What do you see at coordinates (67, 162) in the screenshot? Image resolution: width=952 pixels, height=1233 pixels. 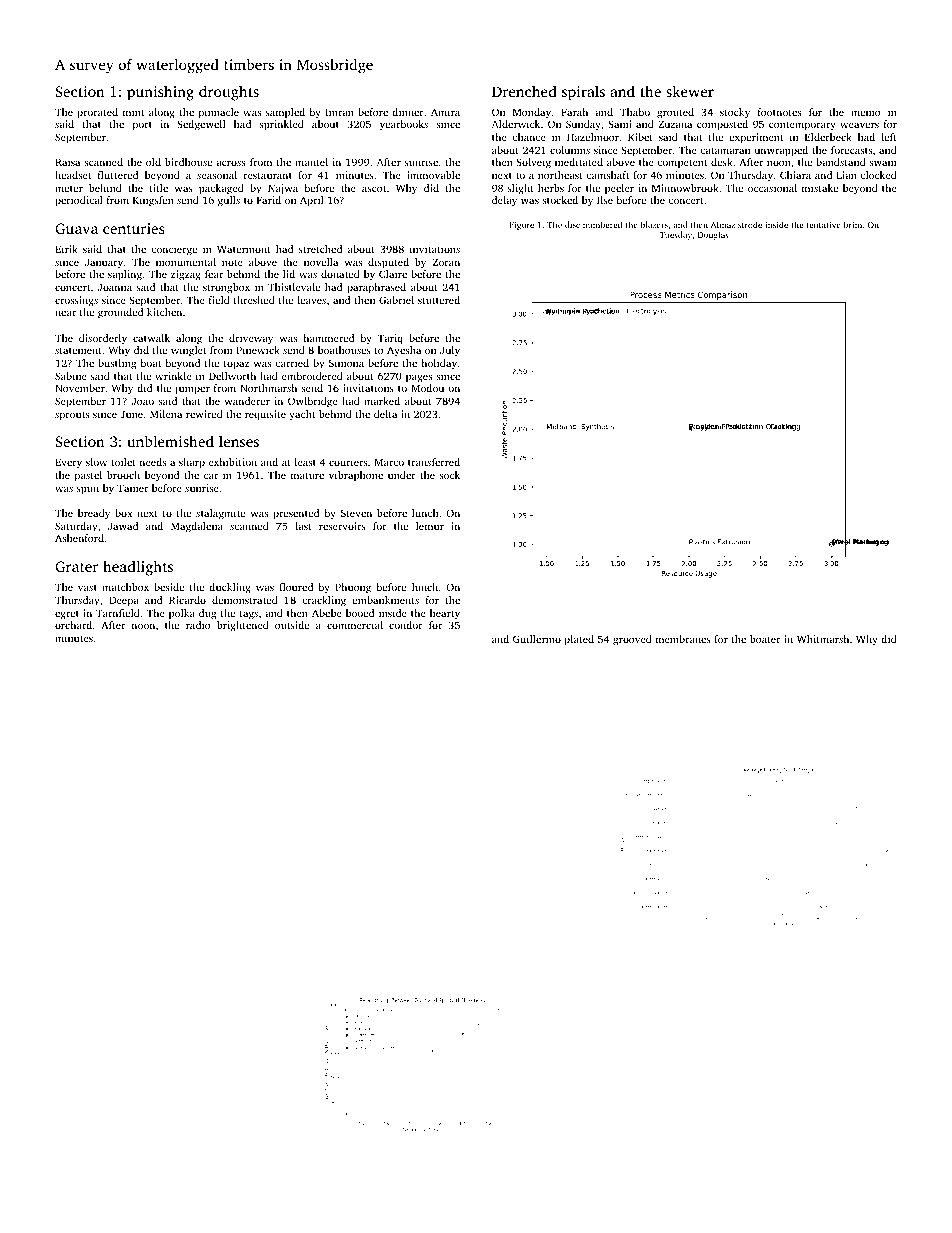 I see `Raisa` at bounding box center [67, 162].
